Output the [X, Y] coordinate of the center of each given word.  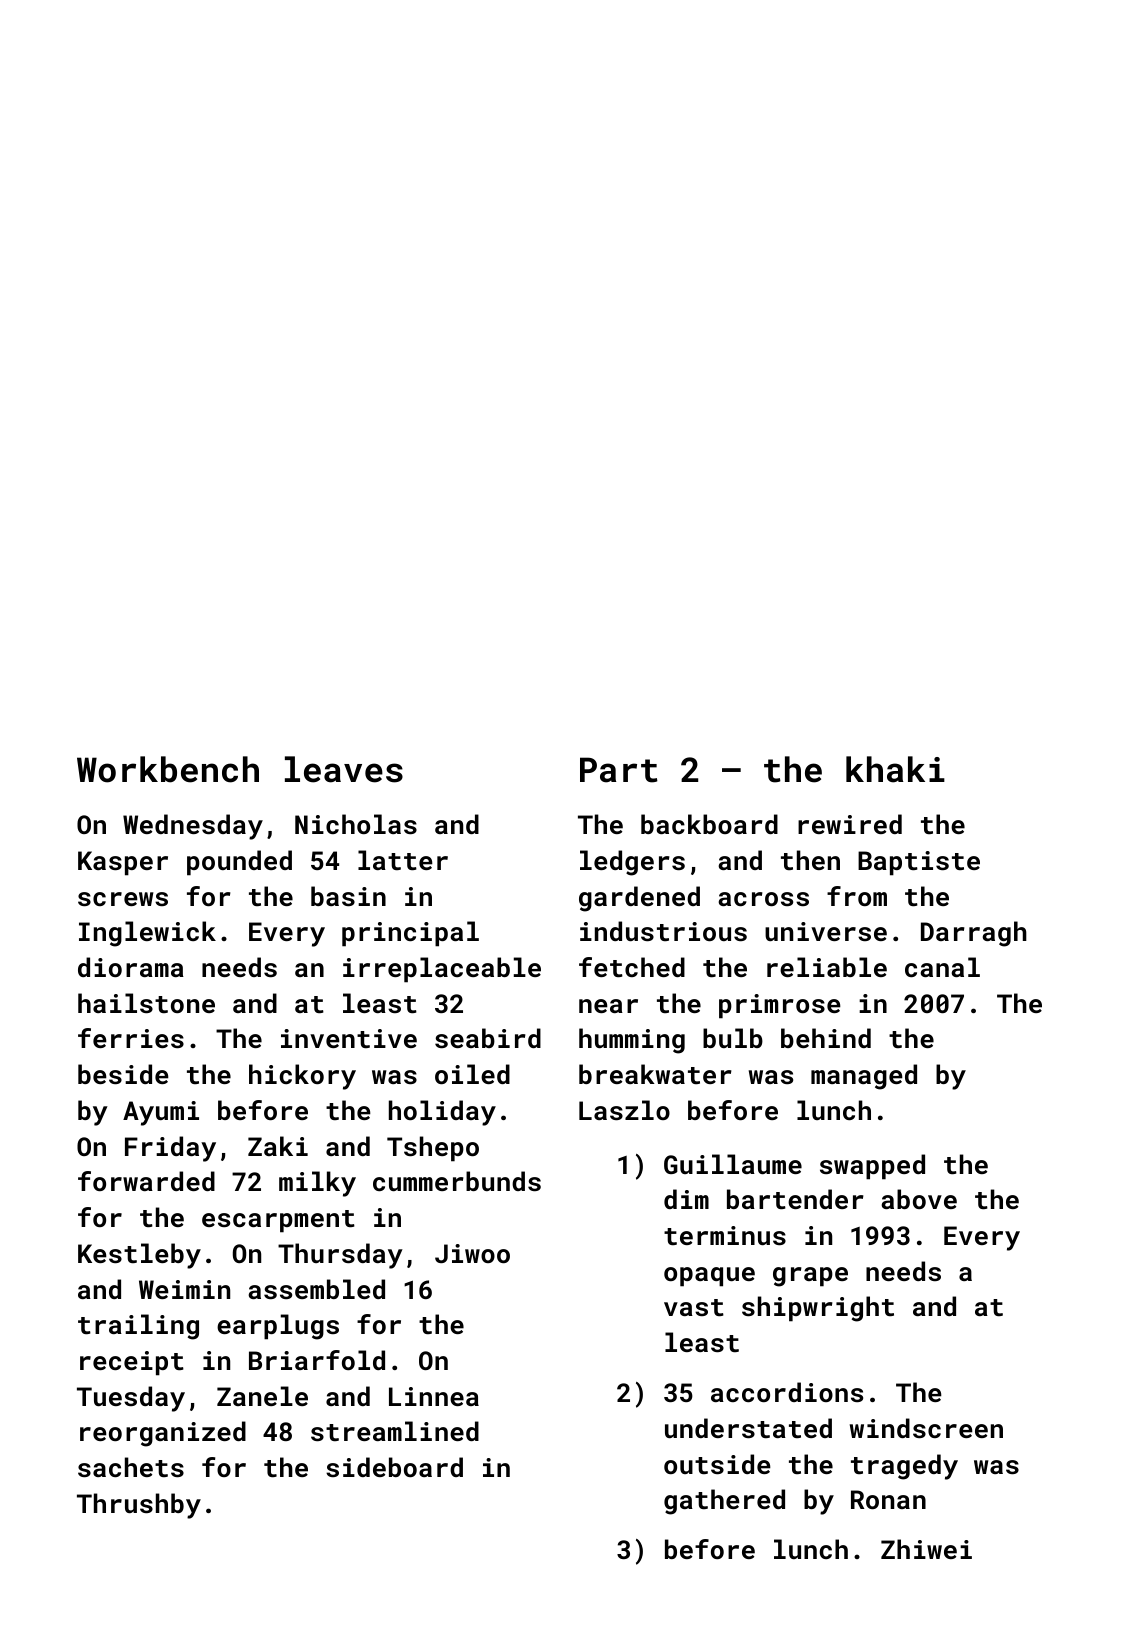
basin [348, 896]
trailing [138, 1327]
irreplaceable [442, 970]
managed [864, 1077]
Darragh [974, 934]
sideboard [394, 1467]
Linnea [434, 1396]
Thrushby [139, 1506]
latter [403, 860]
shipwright [818, 1309]
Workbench [168, 769]
